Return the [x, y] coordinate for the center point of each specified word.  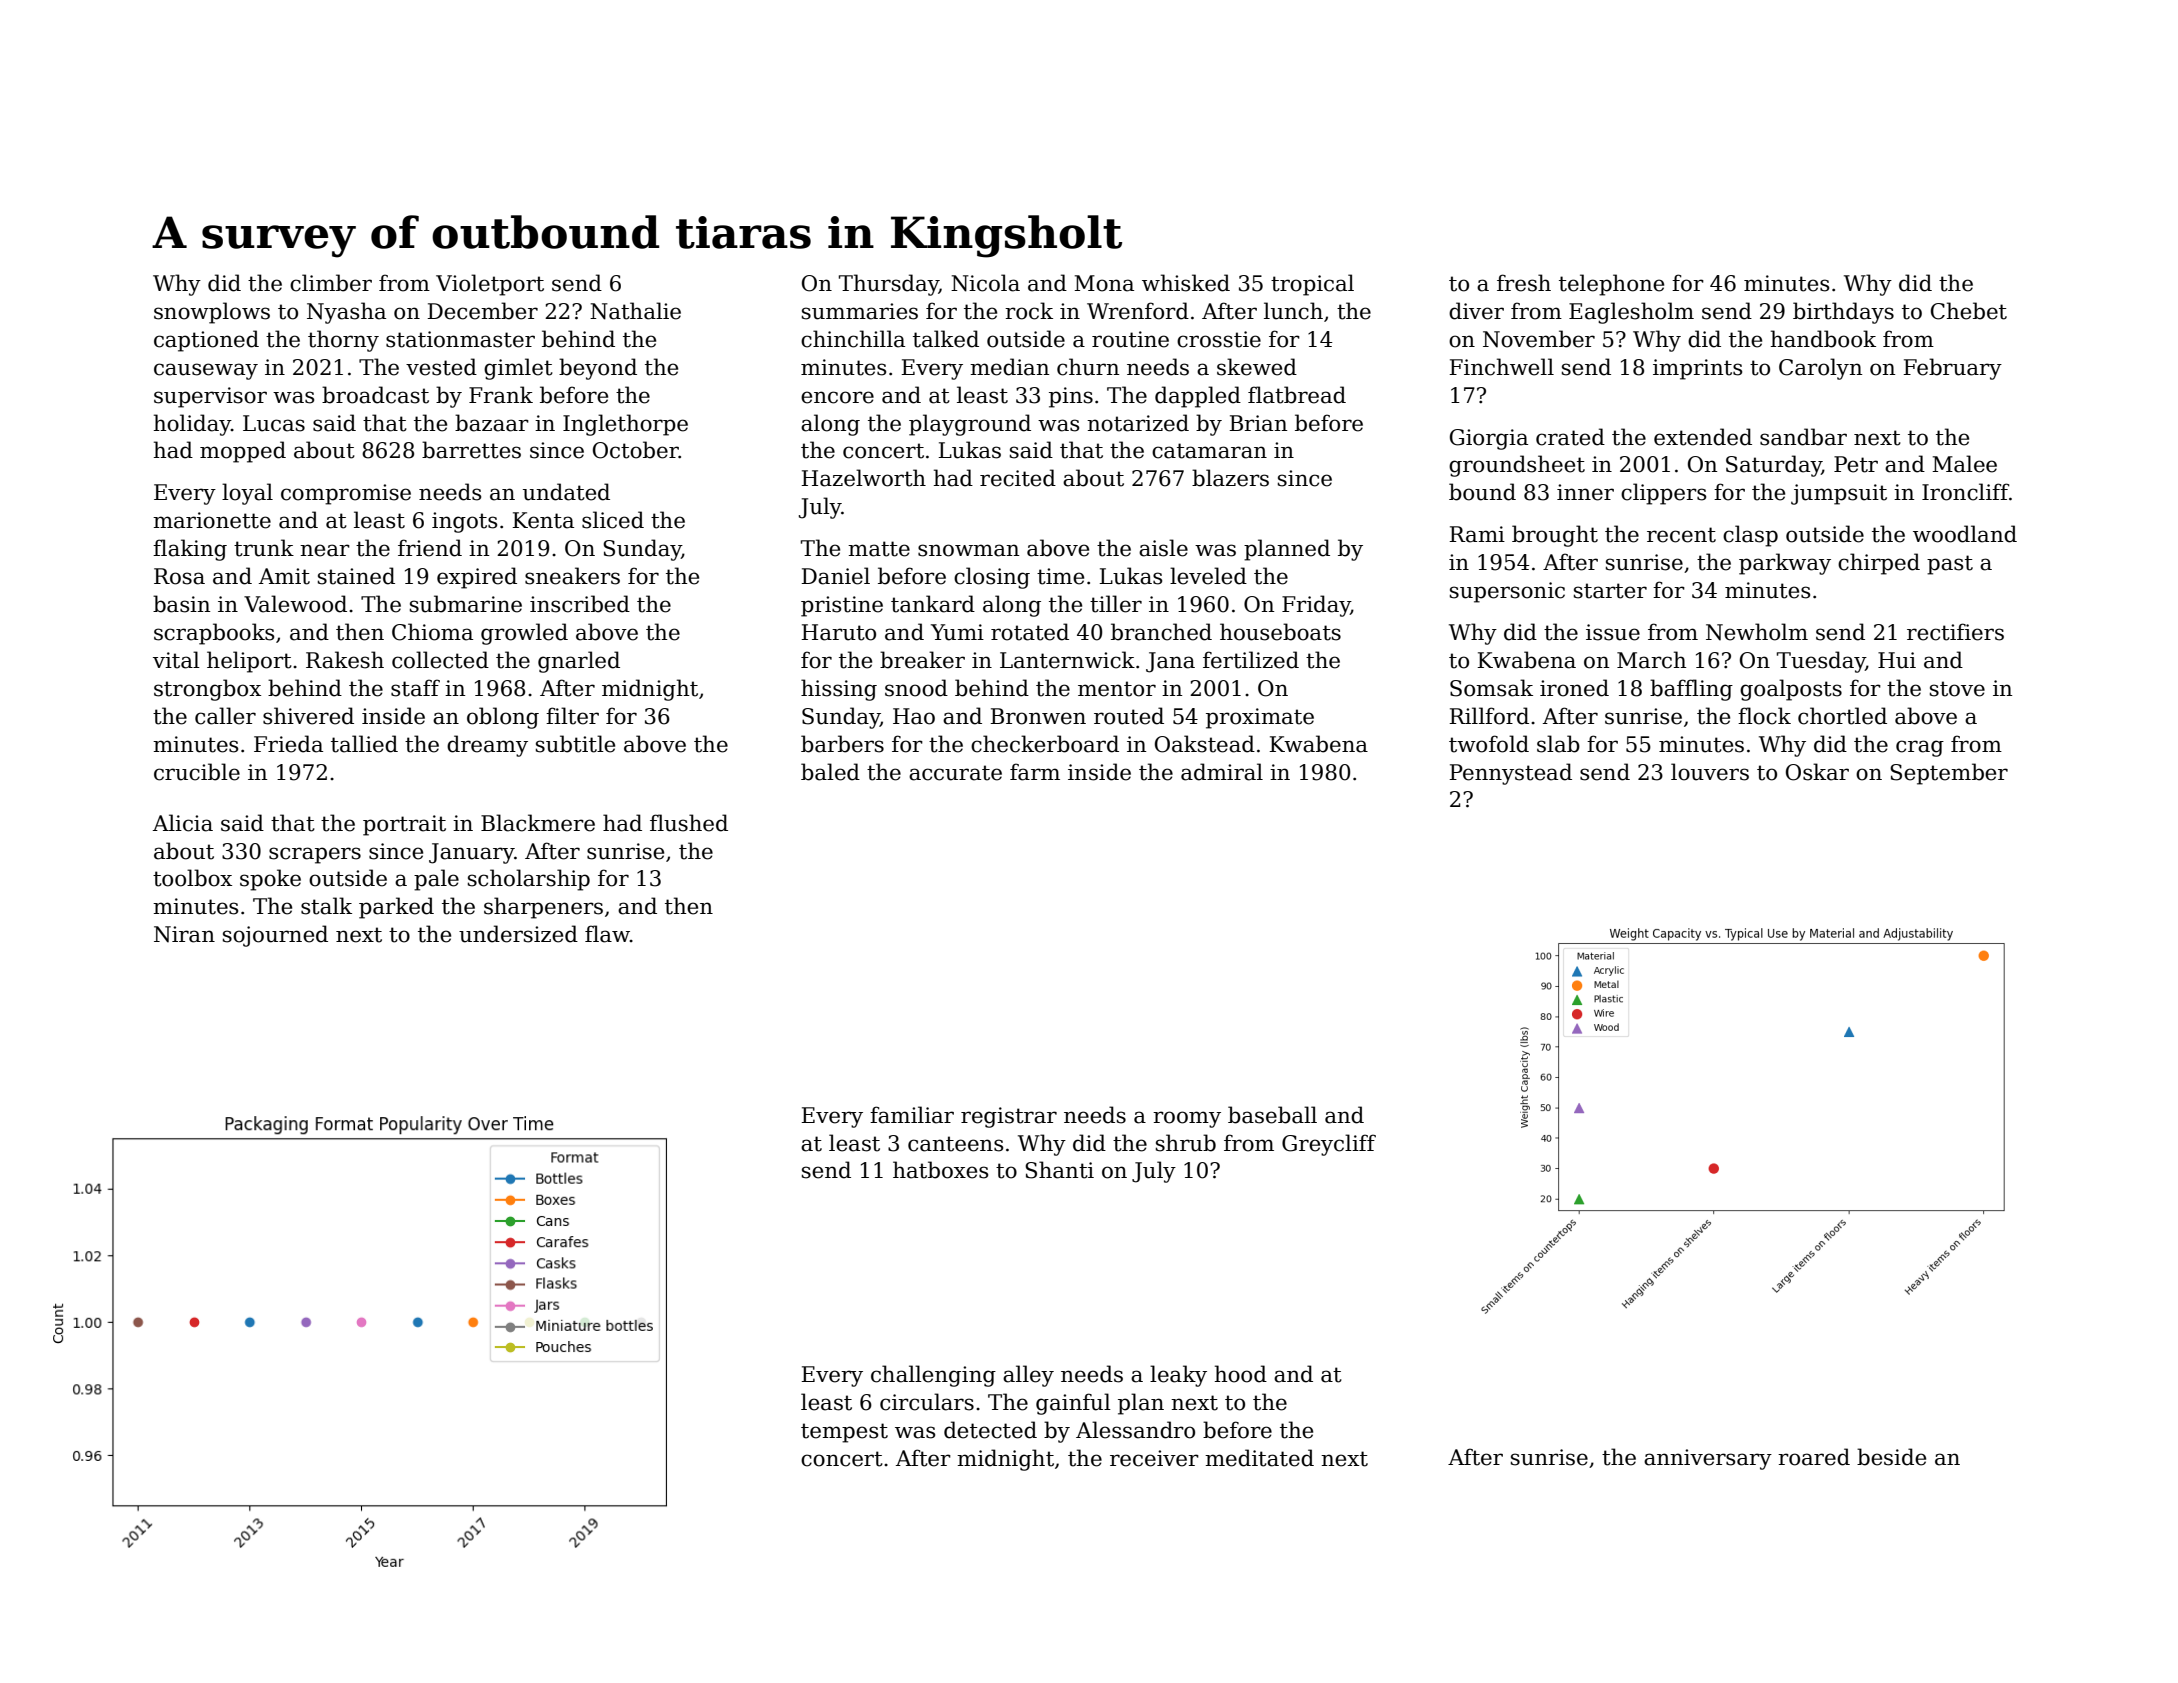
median [1009, 367]
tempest [844, 1433]
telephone [1611, 285]
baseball [1272, 1115]
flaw [607, 934]
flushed [689, 823]
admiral [1222, 772]
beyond [598, 369]
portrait [404, 825]
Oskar [1817, 772]
